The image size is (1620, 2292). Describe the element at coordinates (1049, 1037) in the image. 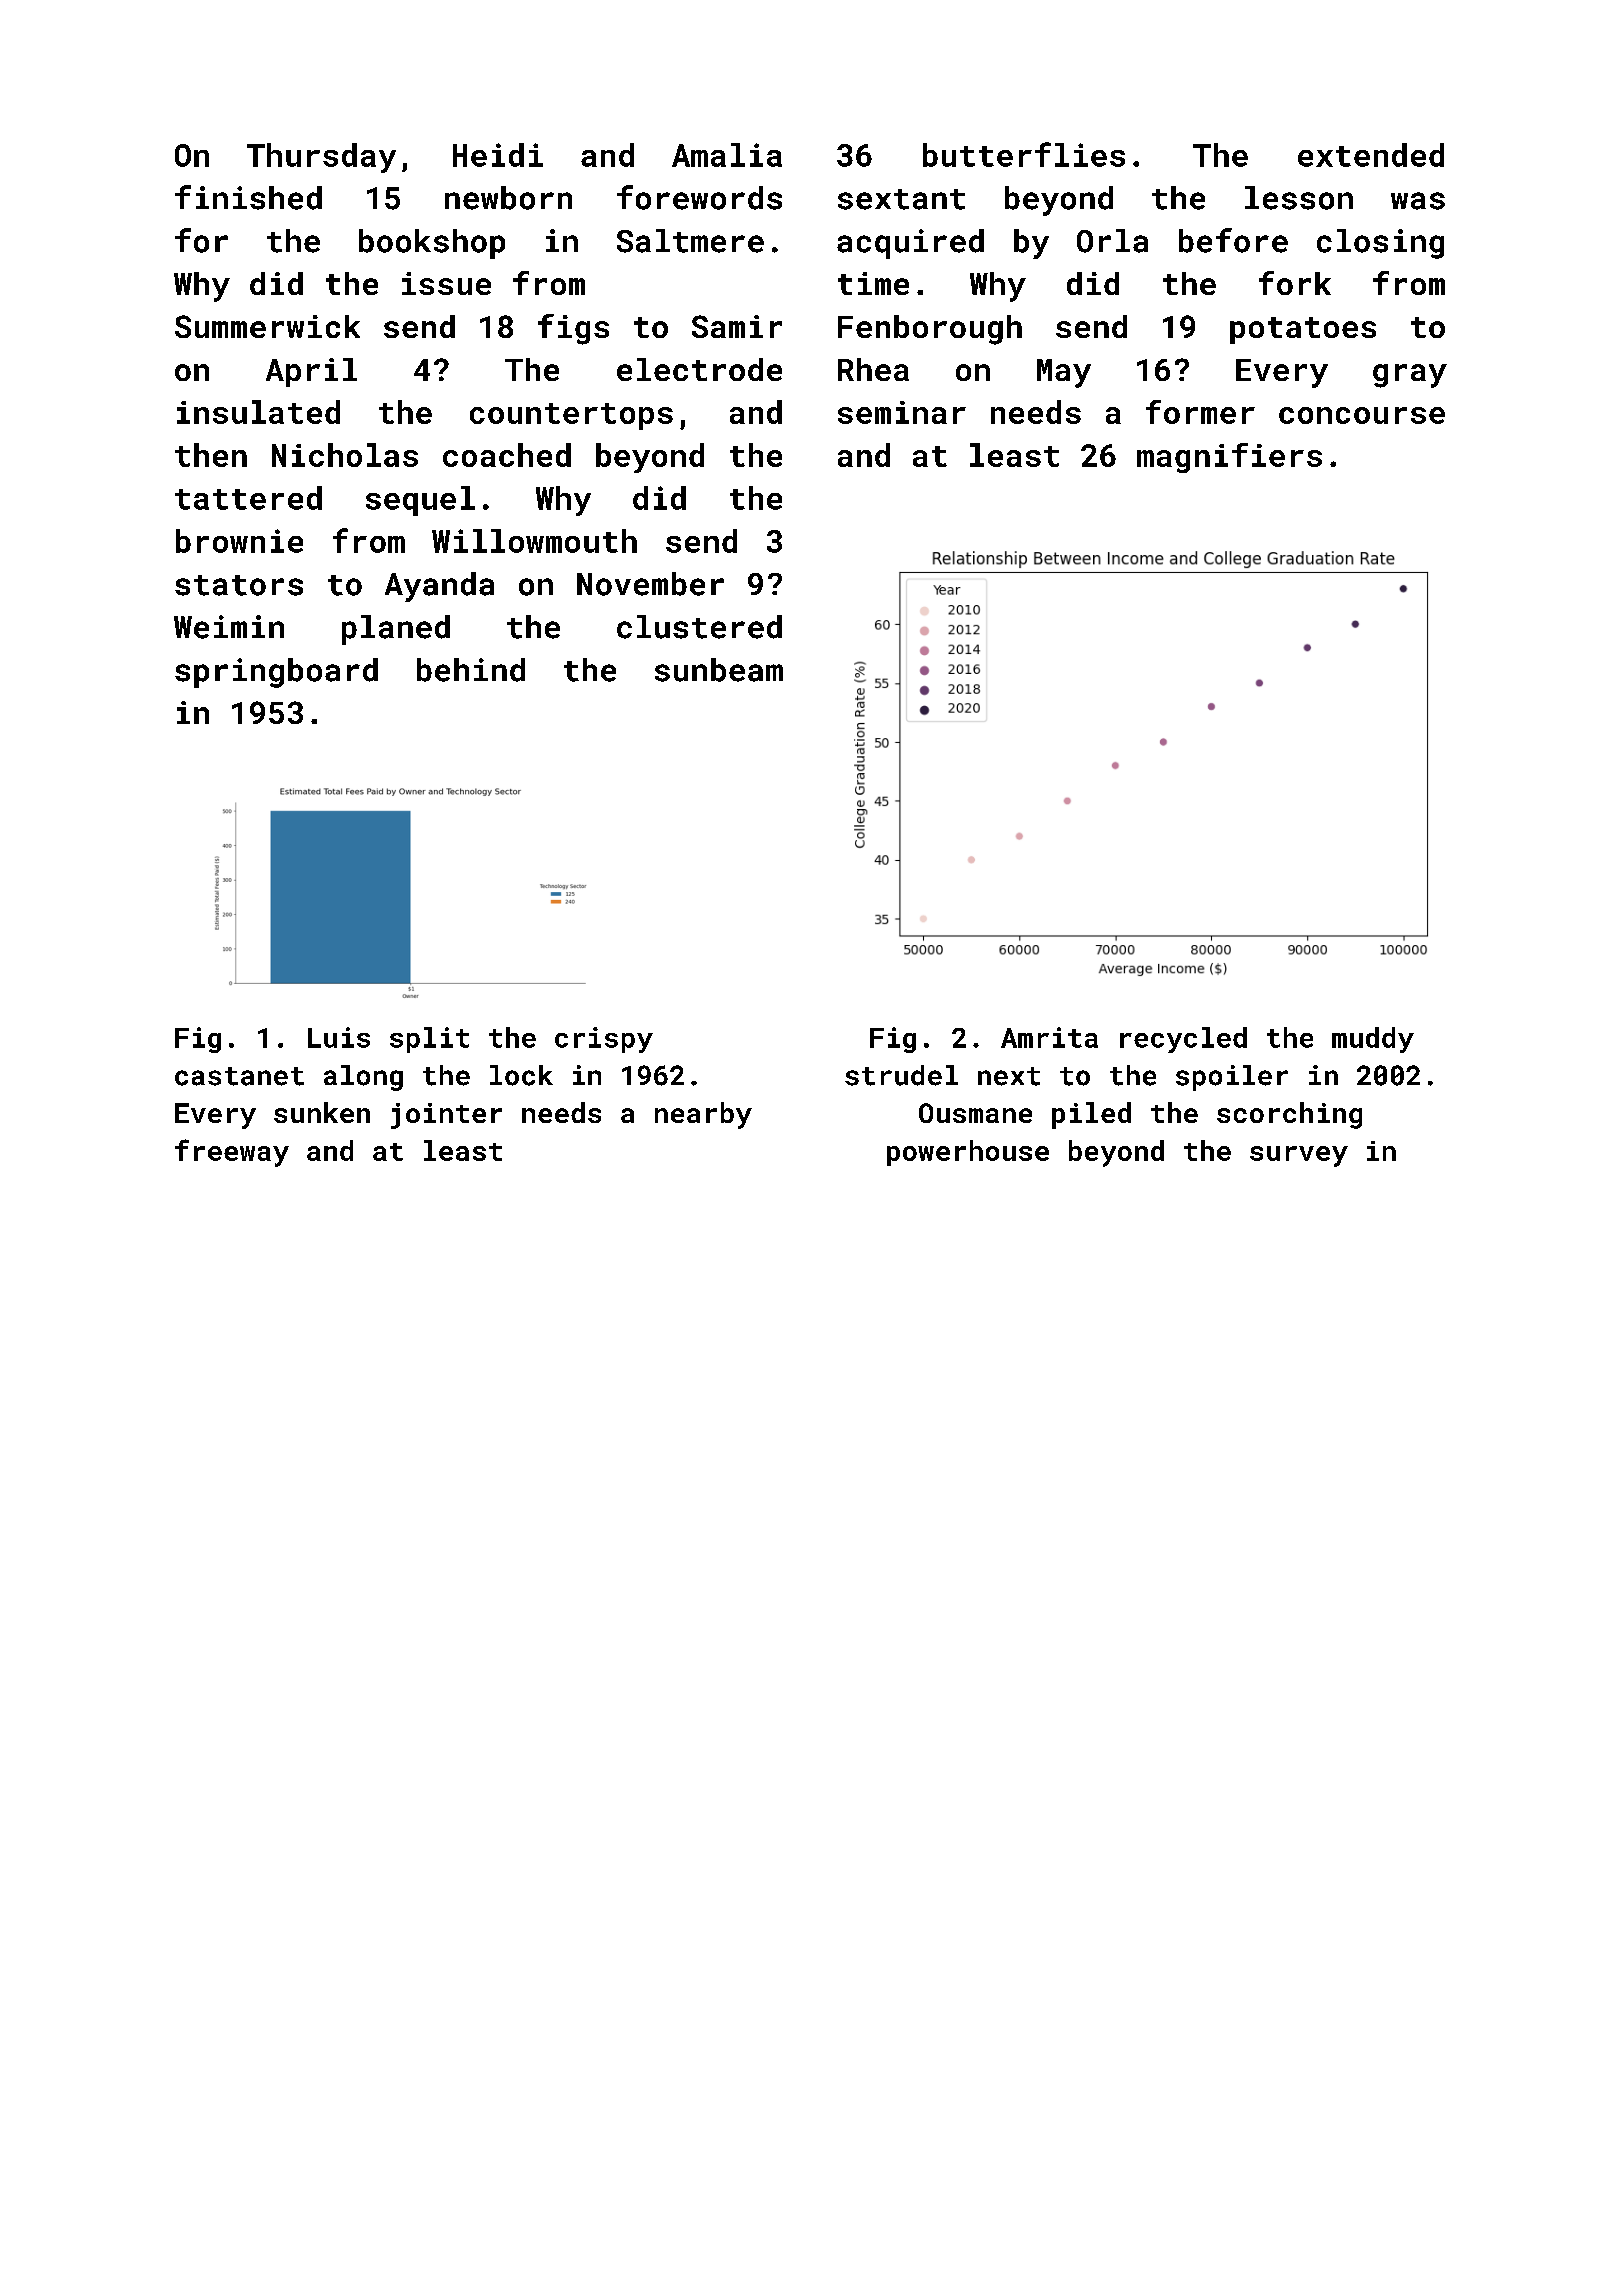

I see `Amrita` at that location.
